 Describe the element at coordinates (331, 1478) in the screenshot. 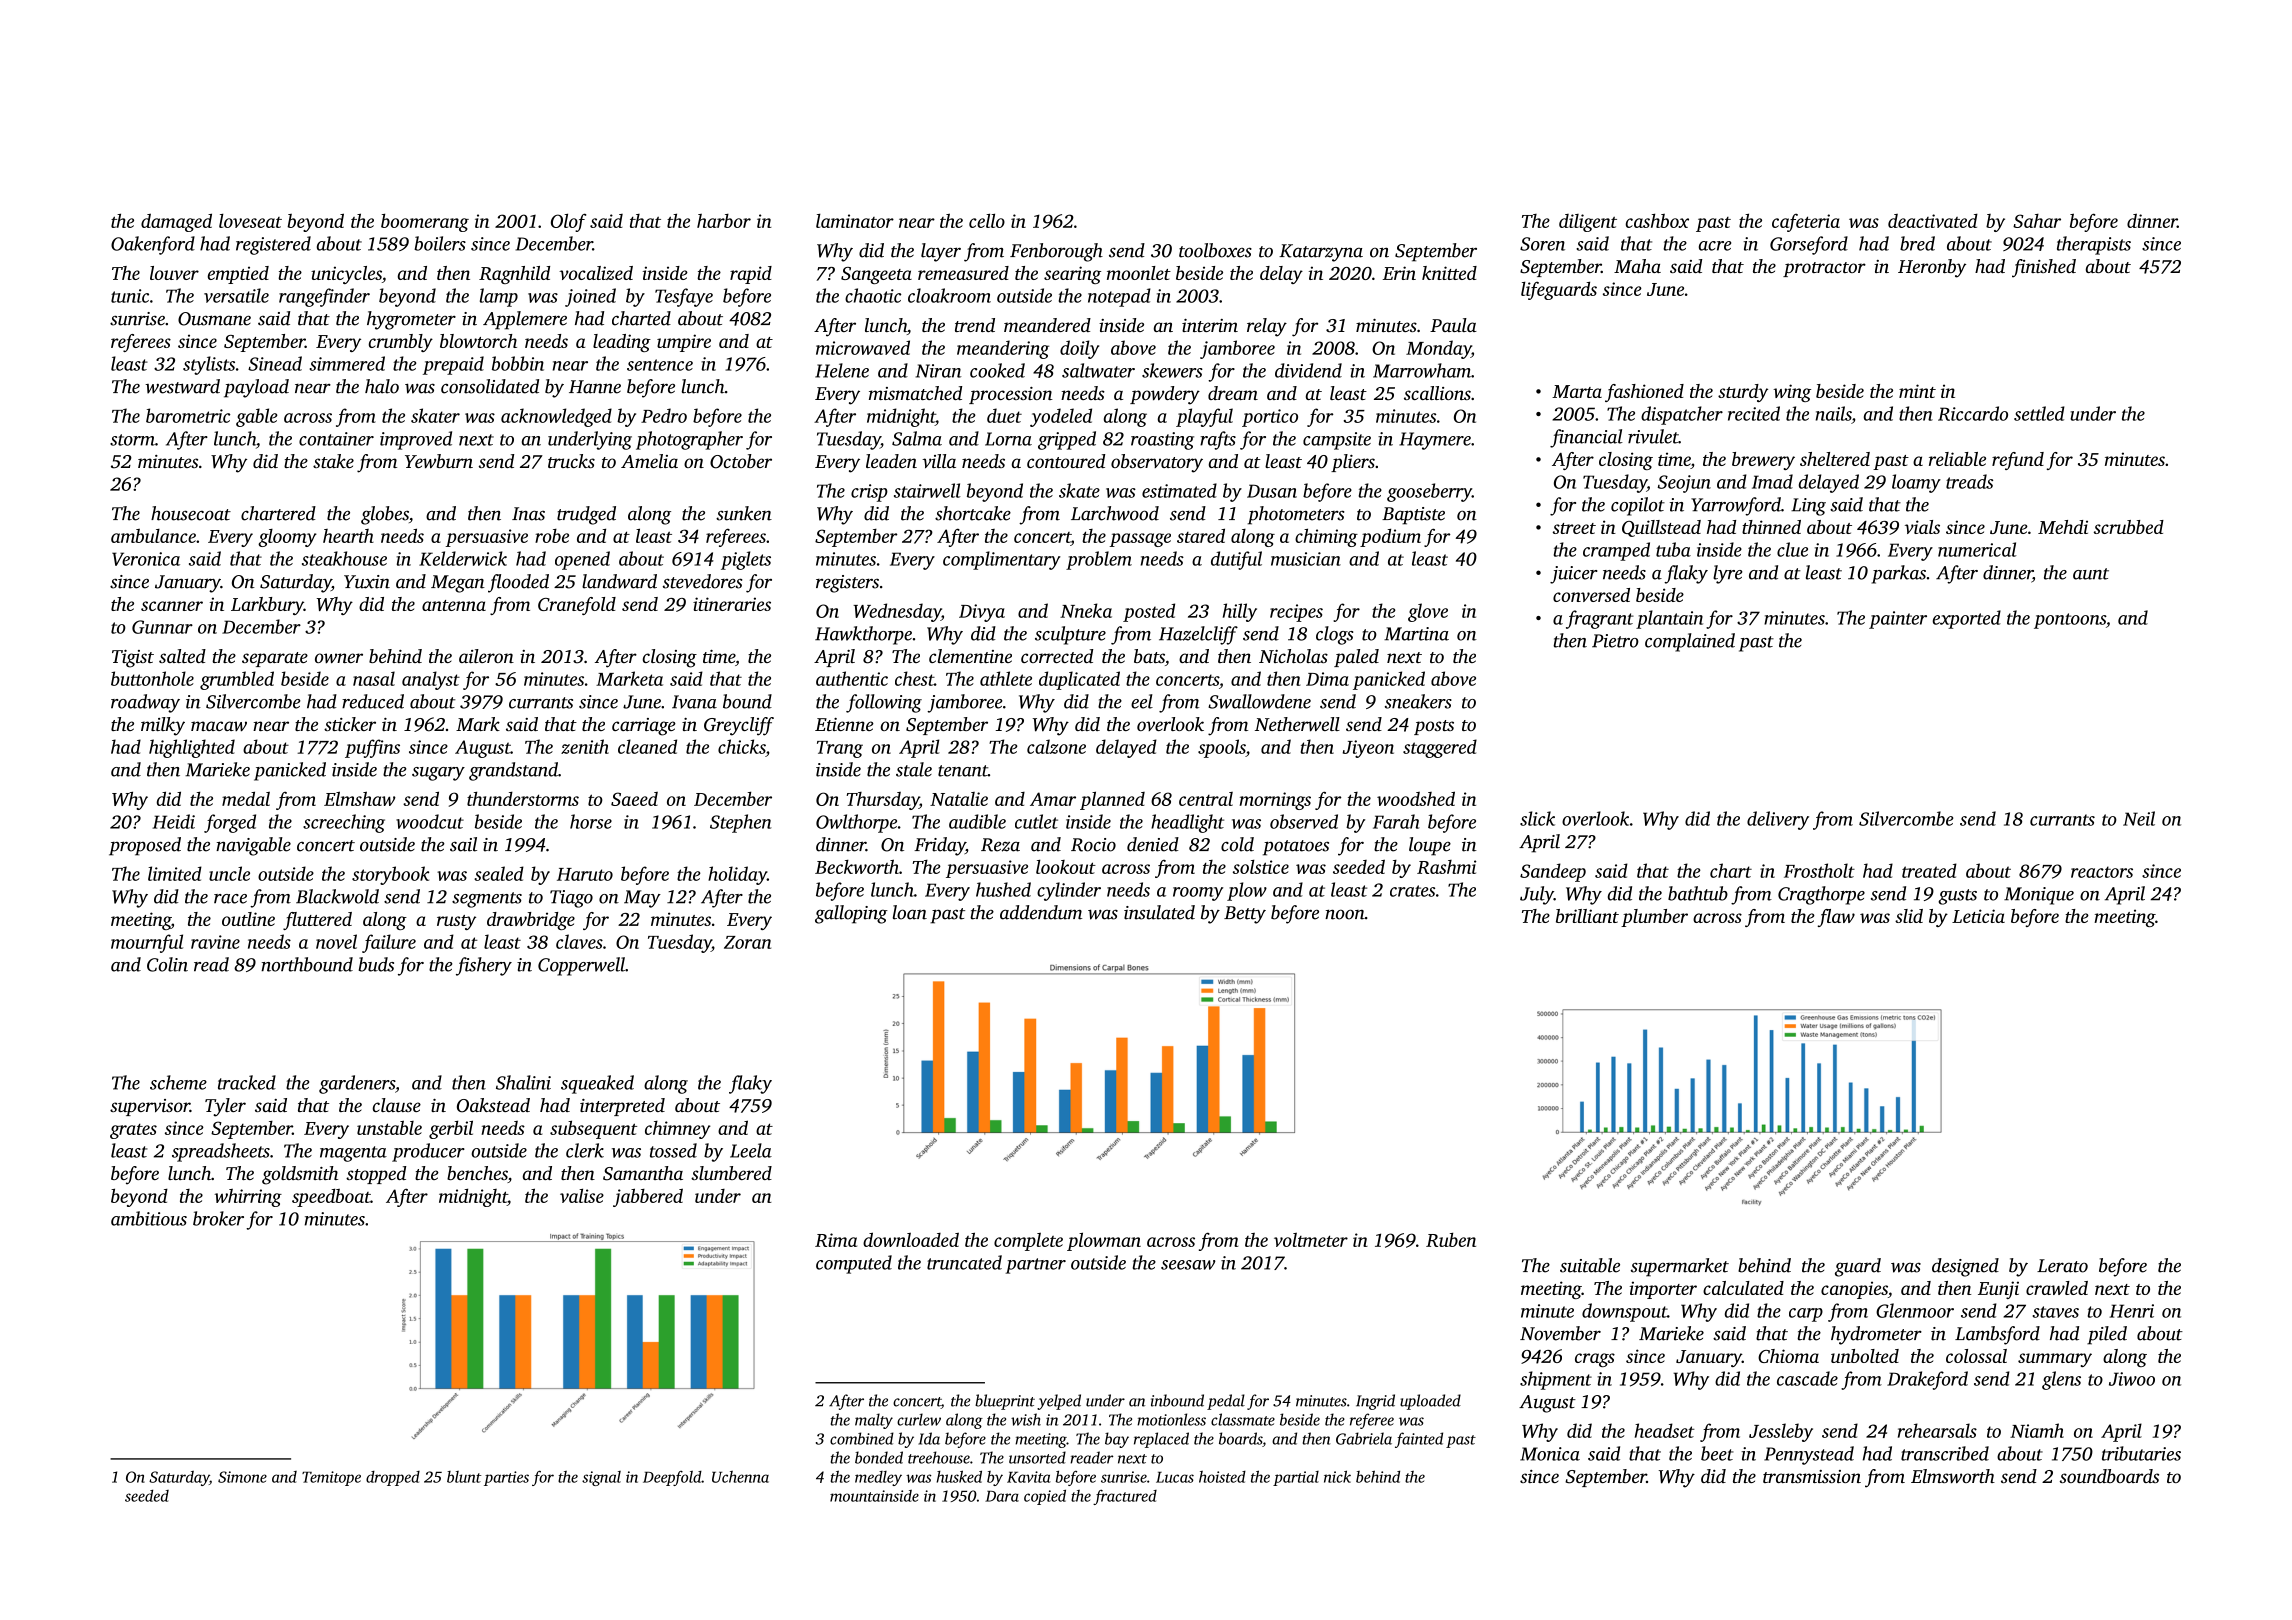

I see `Temitope` at that location.
